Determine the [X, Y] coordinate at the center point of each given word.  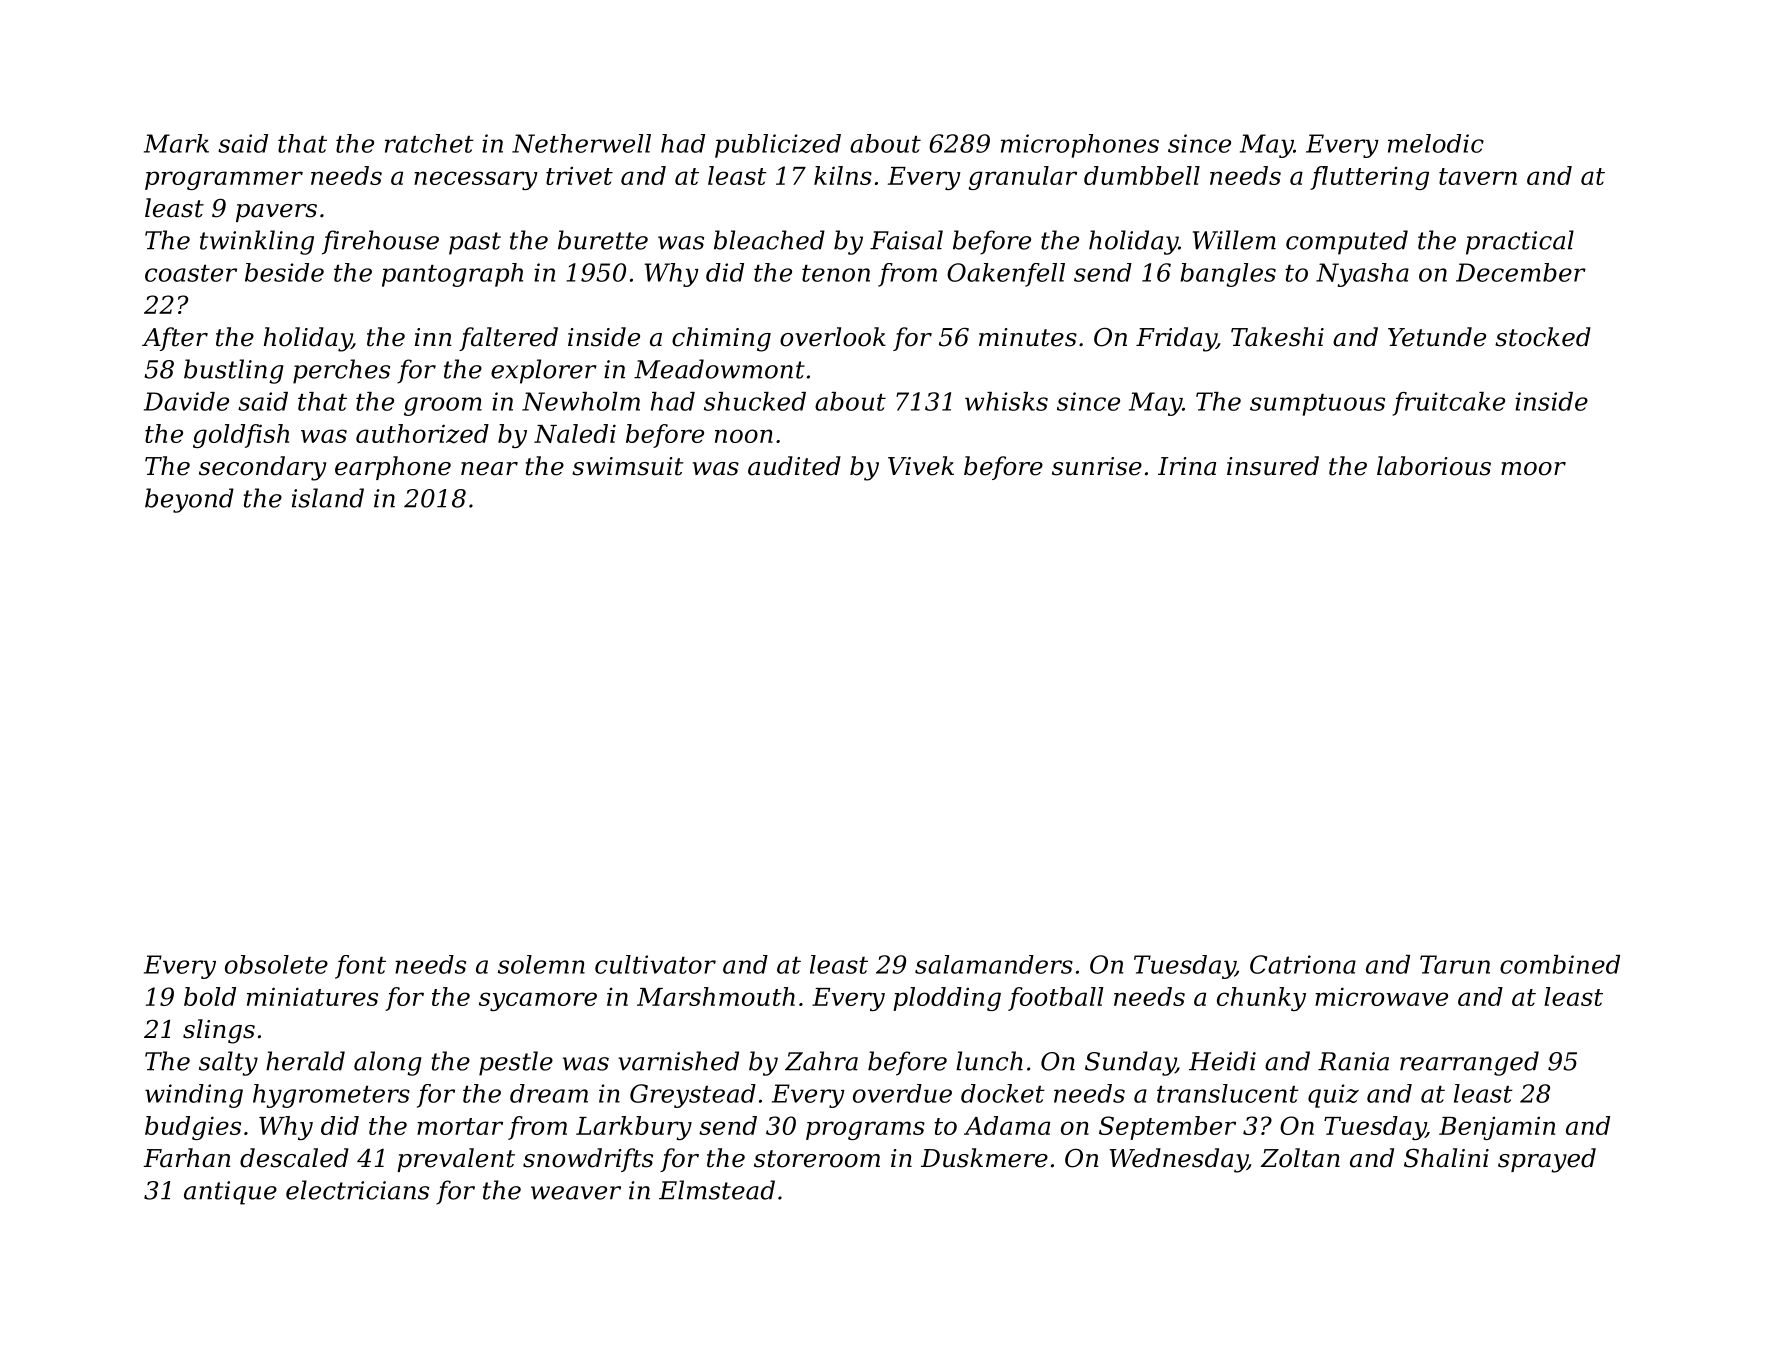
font [360, 967]
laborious [1434, 466]
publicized [778, 146]
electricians [357, 1190]
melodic [1436, 143]
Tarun [1455, 964]
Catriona [1303, 964]
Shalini [1446, 1158]
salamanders [994, 964]
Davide [186, 401]
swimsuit [628, 466]
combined [1560, 964]
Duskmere [984, 1158]
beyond [189, 500]
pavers [276, 213]
